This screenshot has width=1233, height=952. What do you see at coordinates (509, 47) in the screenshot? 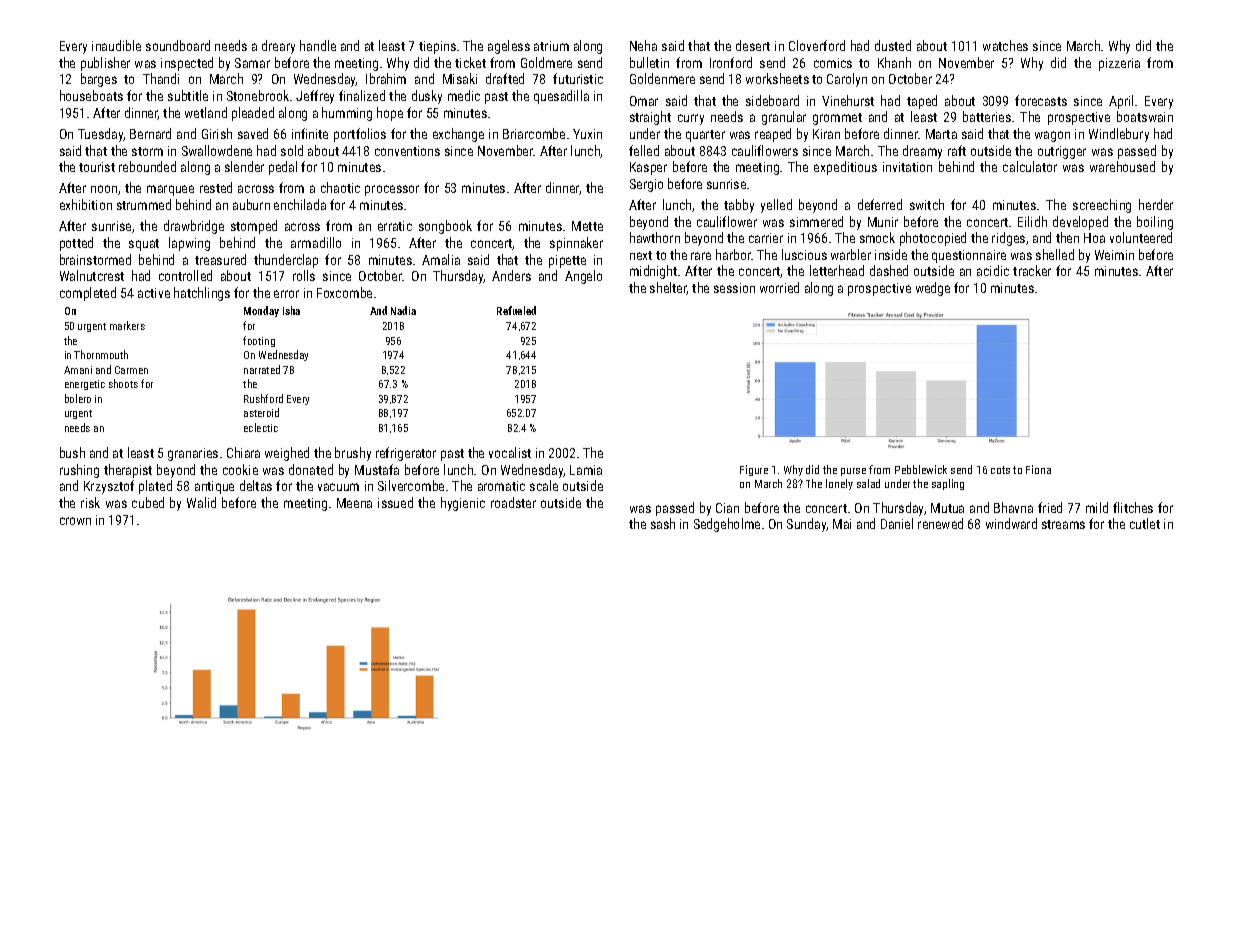
I see `ageless` at bounding box center [509, 47].
